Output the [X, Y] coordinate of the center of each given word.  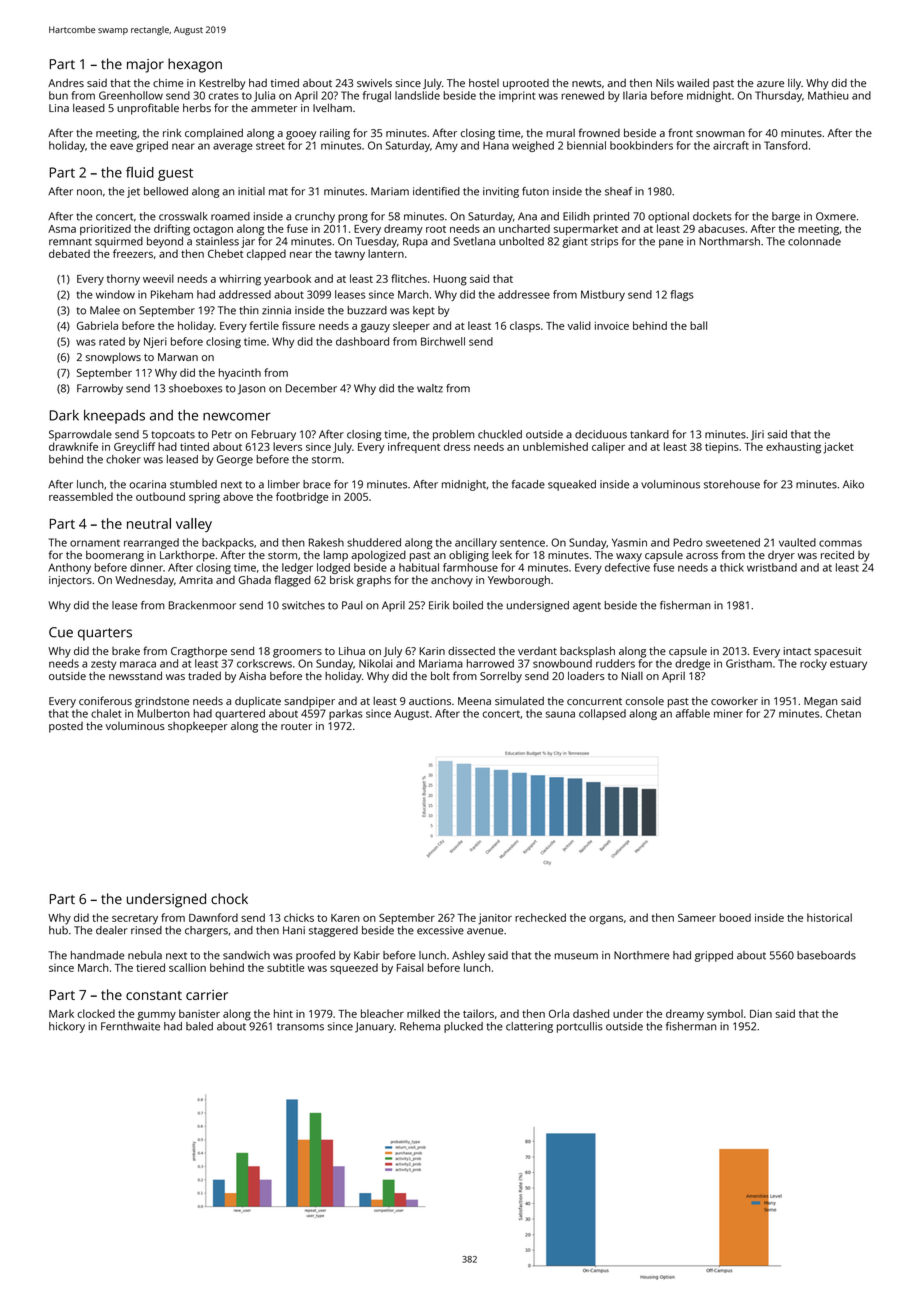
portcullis [580, 1027]
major [145, 66]
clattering [529, 1027]
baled [199, 1026]
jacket [838, 448]
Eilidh [576, 216]
